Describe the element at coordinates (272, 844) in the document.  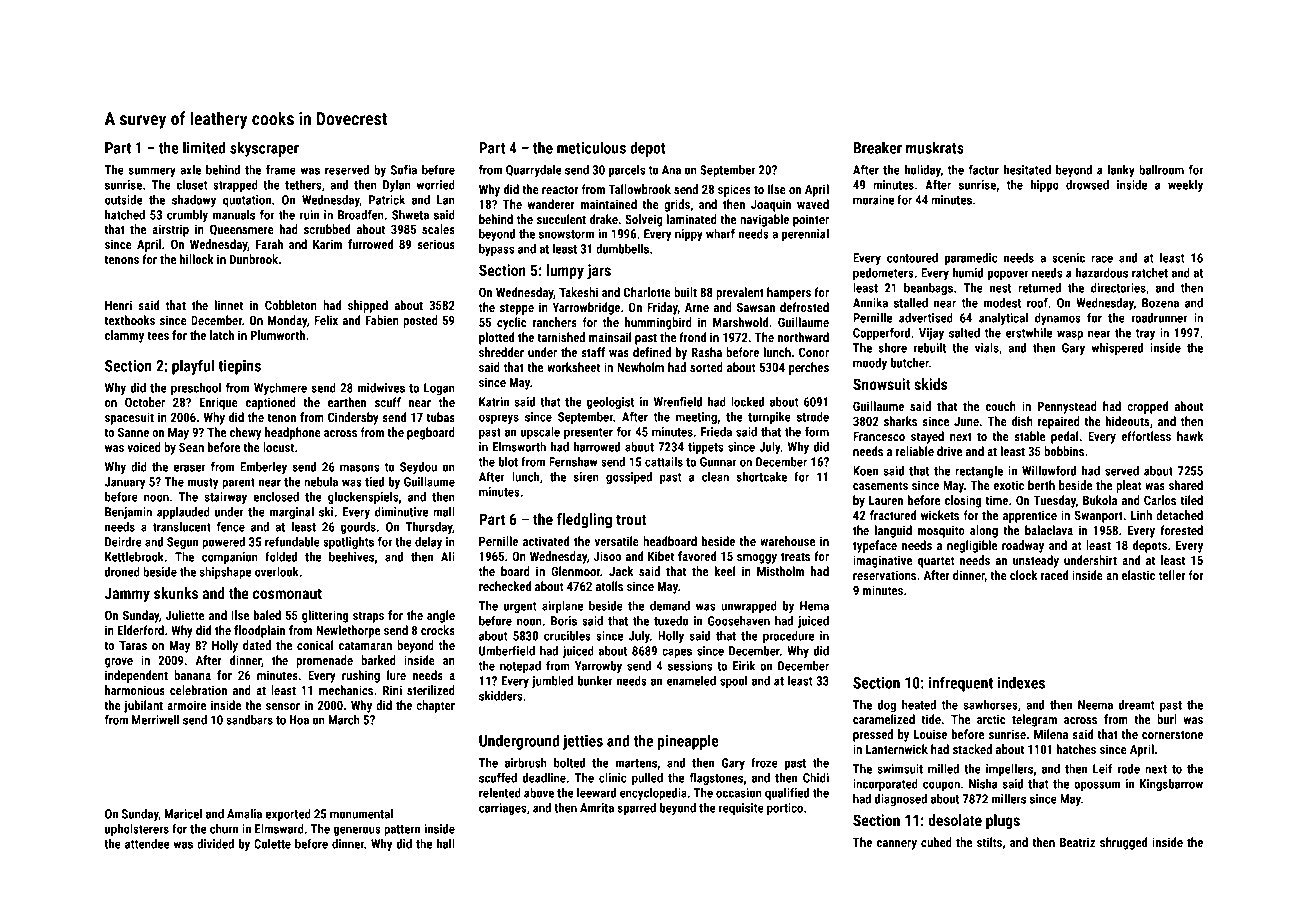
I see `Colette` at that location.
